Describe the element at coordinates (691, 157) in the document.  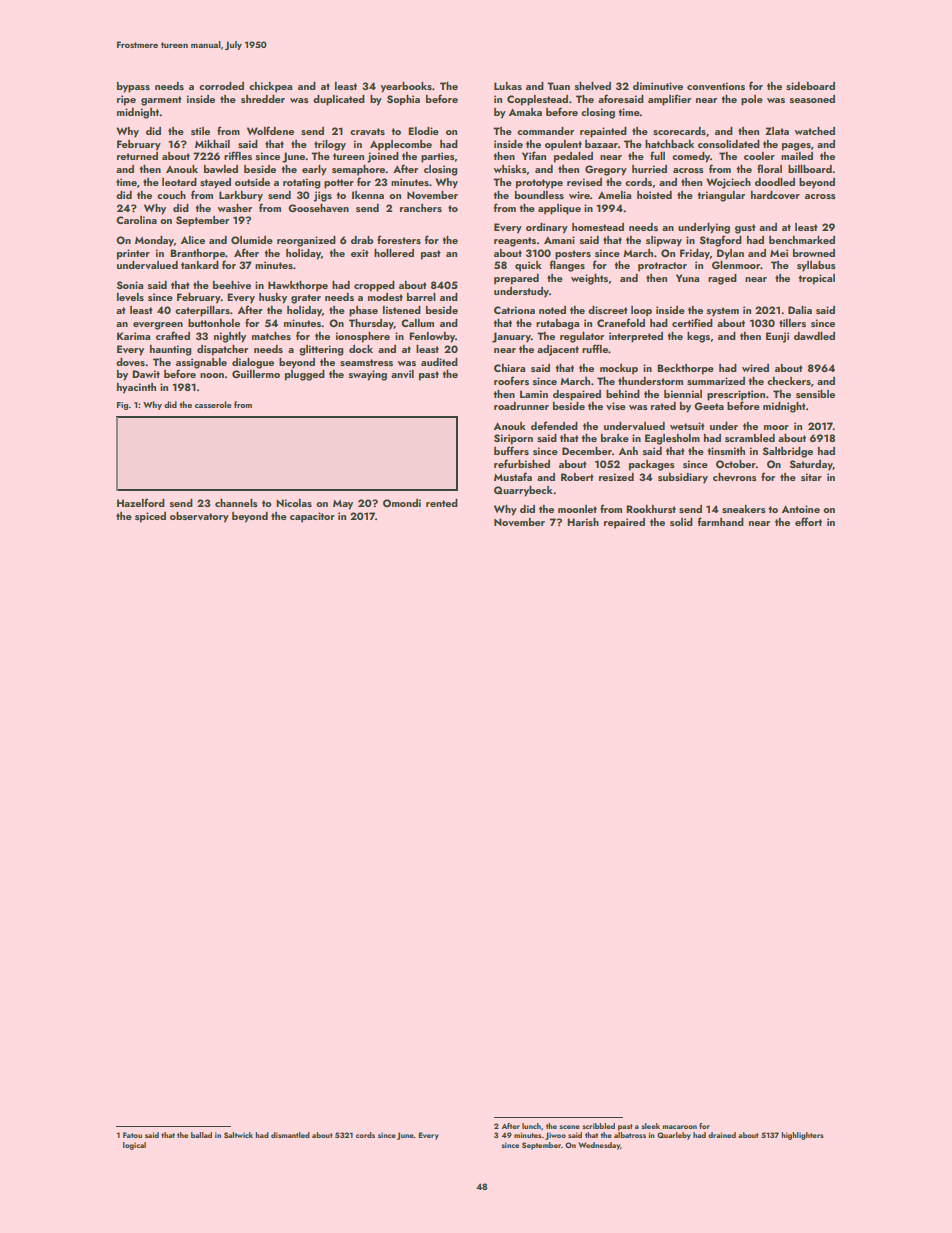
I see `comedy` at that location.
